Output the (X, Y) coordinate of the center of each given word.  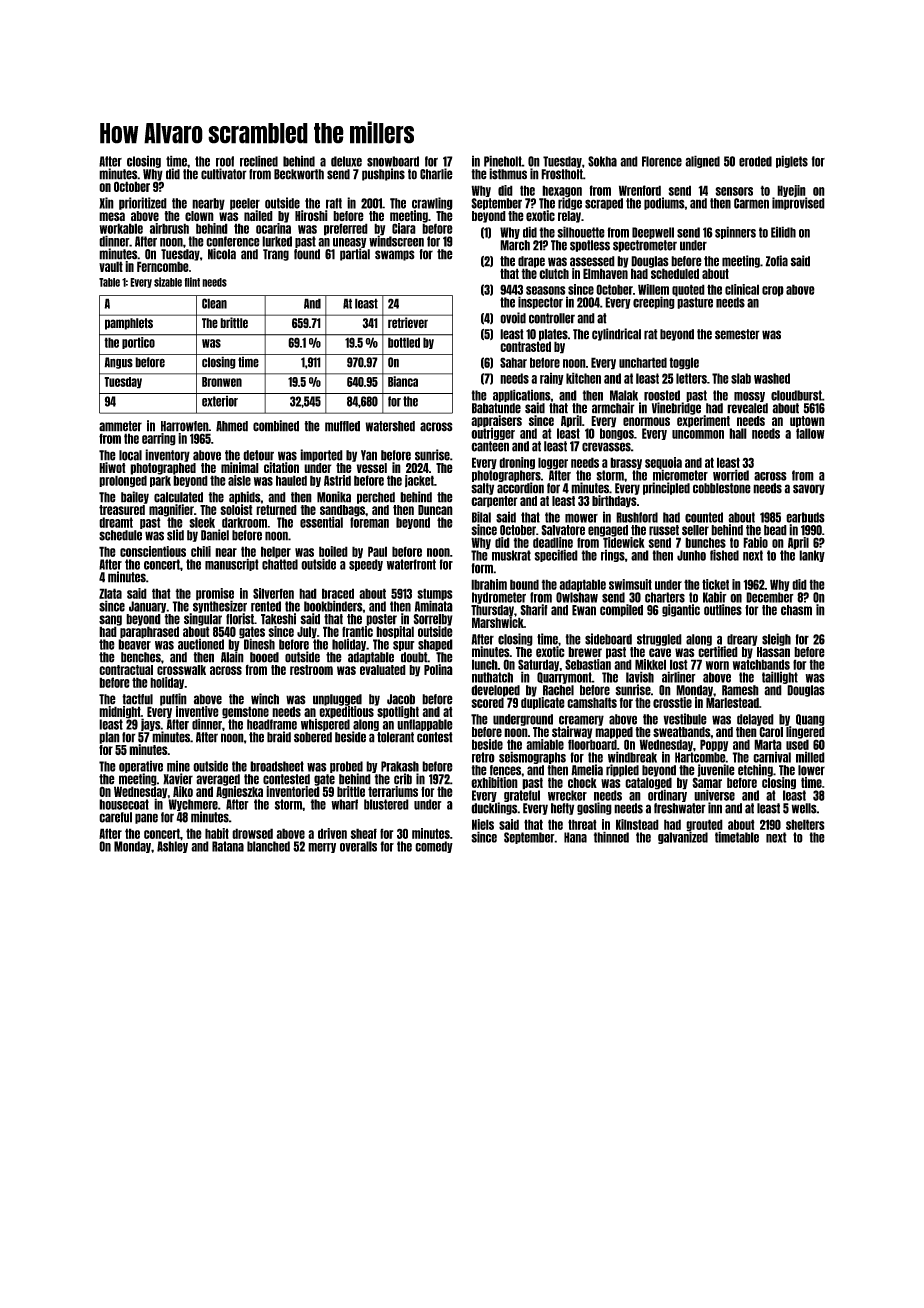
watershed (390, 426)
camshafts (592, 702)
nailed (258, 215)
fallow (810, 433)
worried (731, 475)
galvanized (683, 838)
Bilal (481, 517)
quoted (688, 290)
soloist (236, 509)
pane (146, 818)
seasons (546, 290)
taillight (780, 677)
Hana (575, 837)
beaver (134, 644)
